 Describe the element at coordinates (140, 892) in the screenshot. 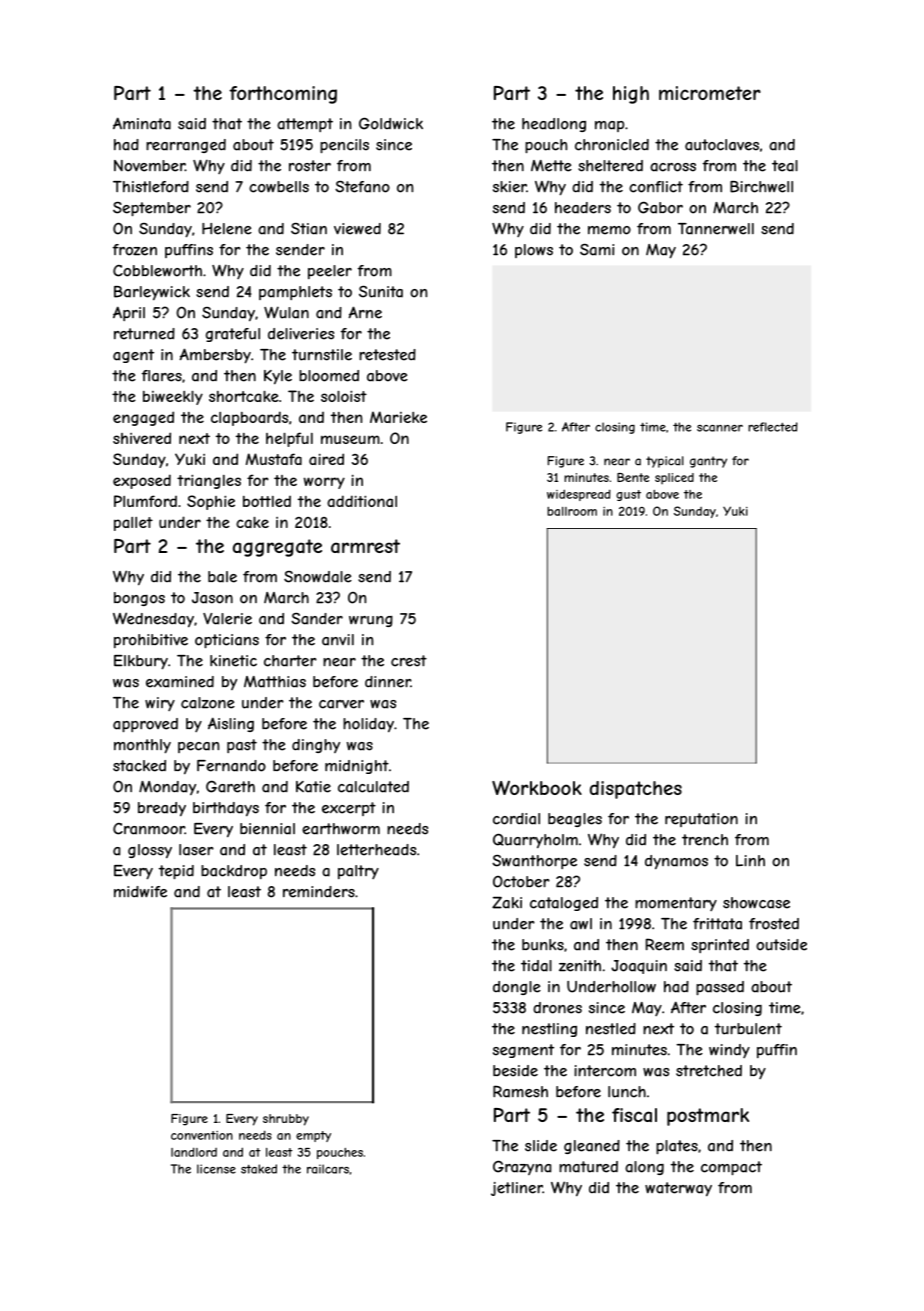

I see `midwife` at that location.
